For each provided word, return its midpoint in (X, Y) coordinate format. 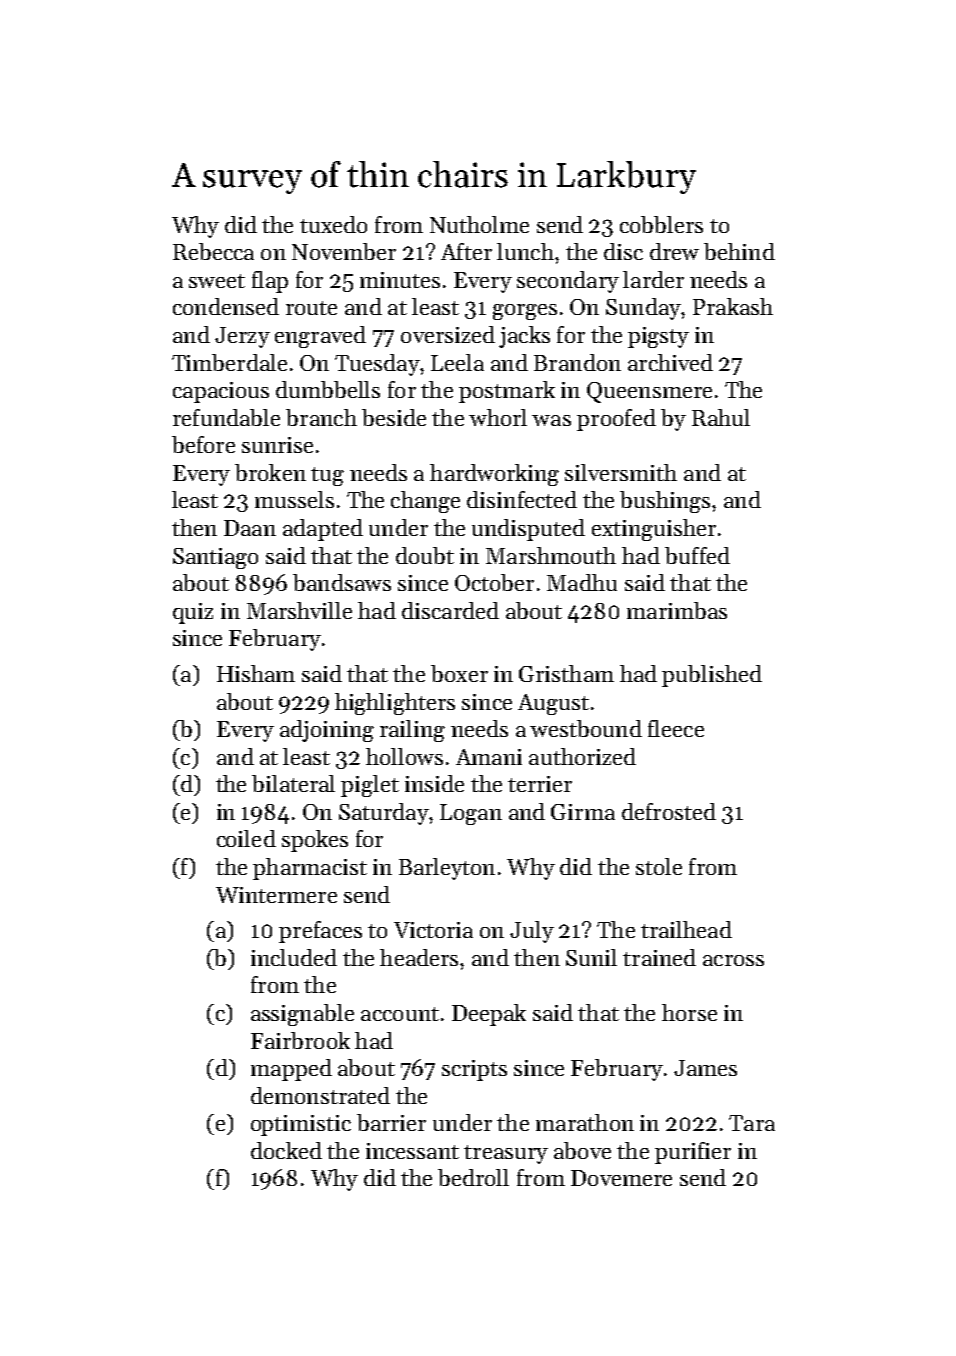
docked (286, 1150)
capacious (221, 392)
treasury (506, 1154)
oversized (448, 334)
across (733, 960)
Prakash (733, 306)
